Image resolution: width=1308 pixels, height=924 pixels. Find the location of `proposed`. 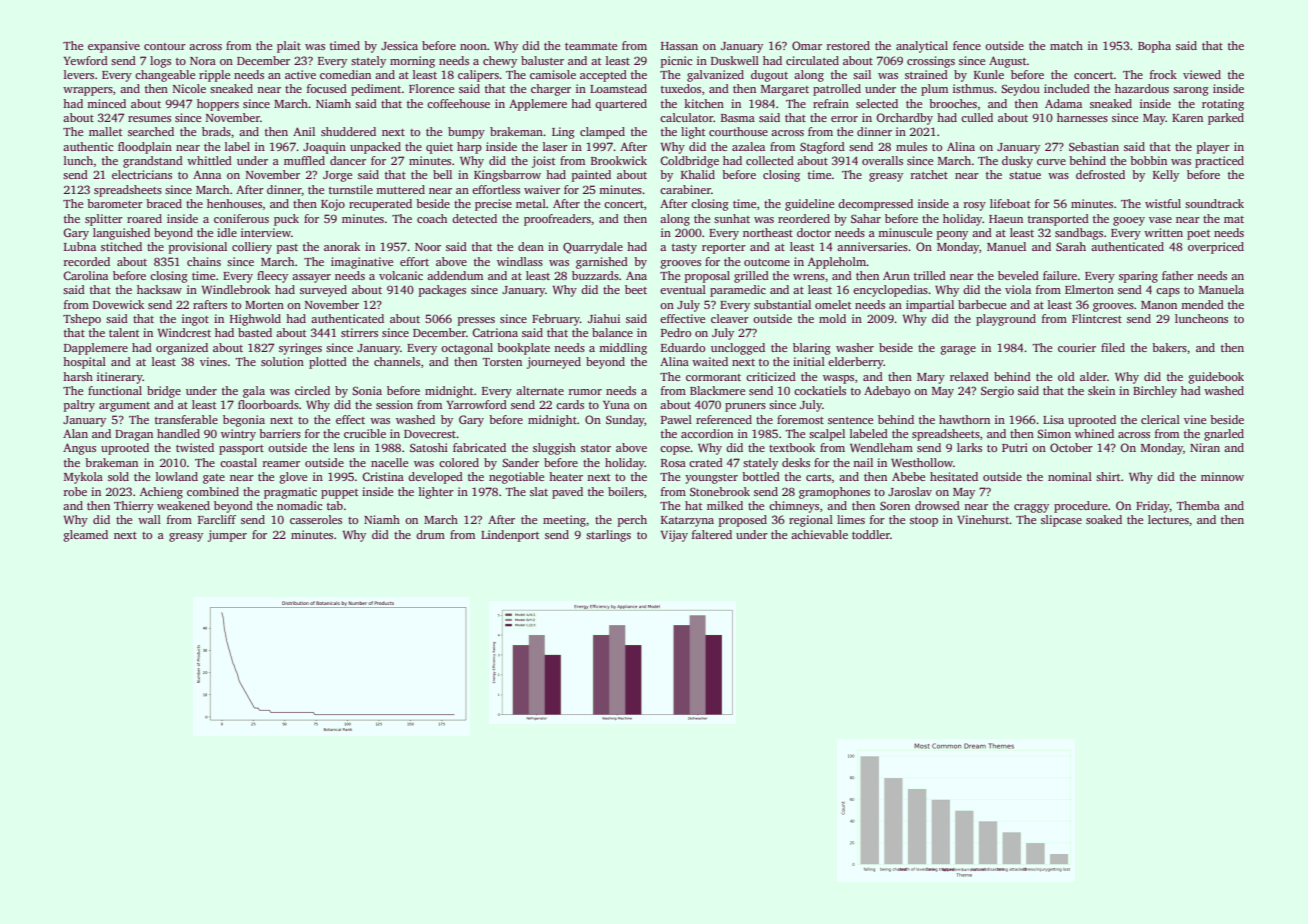

proposed is located at coordinates (743, 521).
